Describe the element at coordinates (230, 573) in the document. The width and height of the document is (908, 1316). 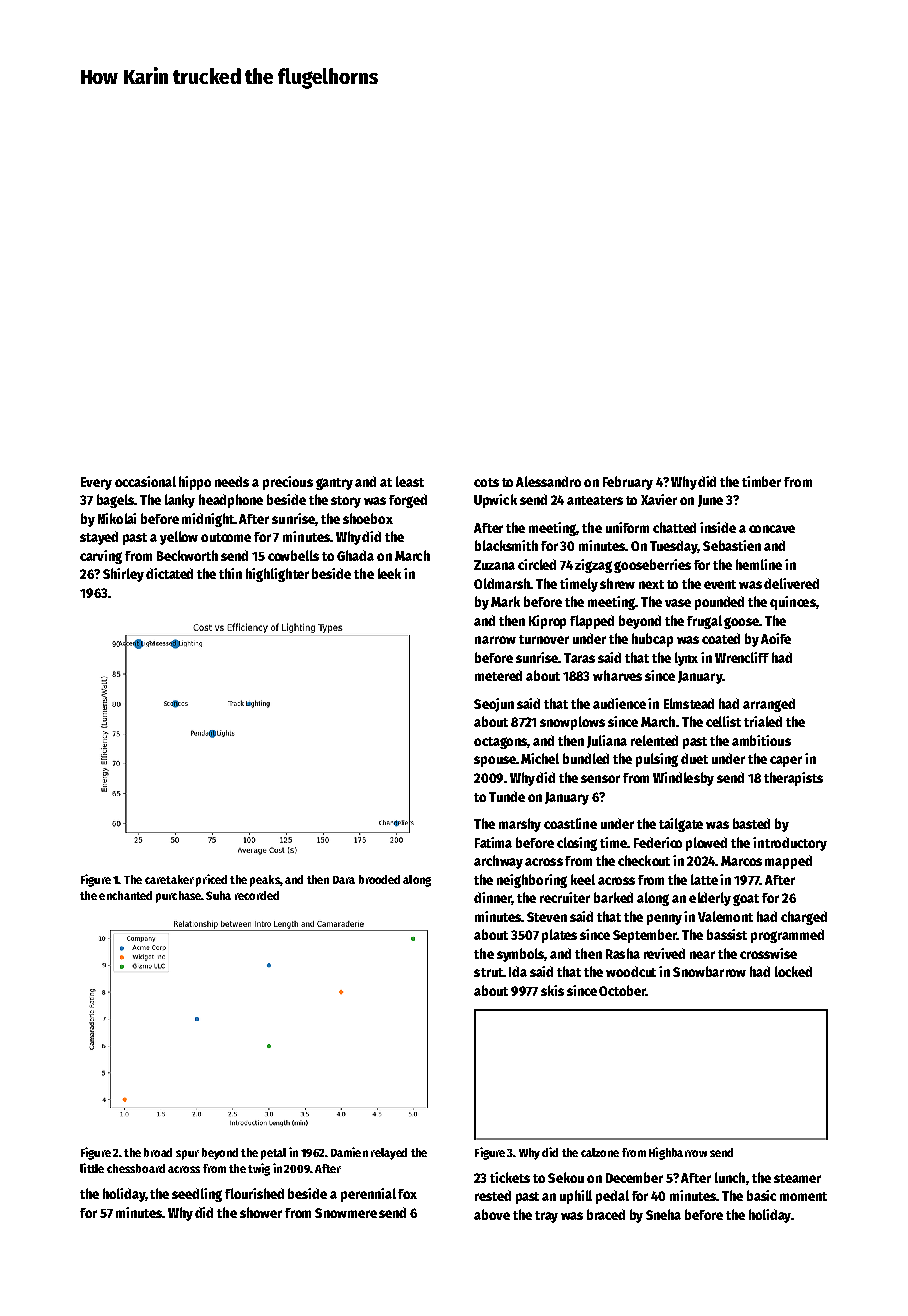
I see `thin` at that location.
